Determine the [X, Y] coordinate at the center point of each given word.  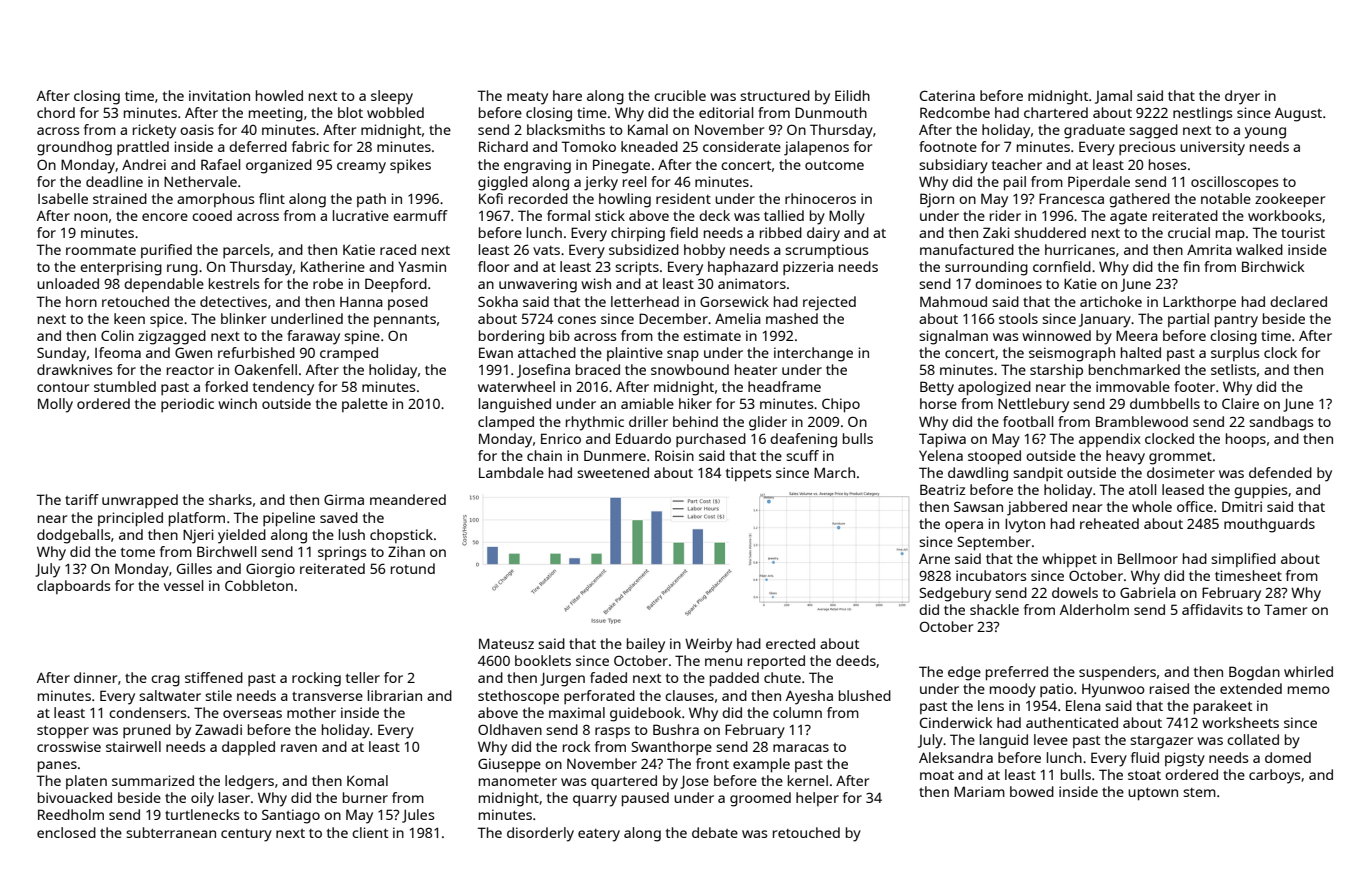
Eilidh [852, 95]
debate [715, 832]
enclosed [66, 832]
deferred [258, 146]
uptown [1153, 794]
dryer [1242, 97]
